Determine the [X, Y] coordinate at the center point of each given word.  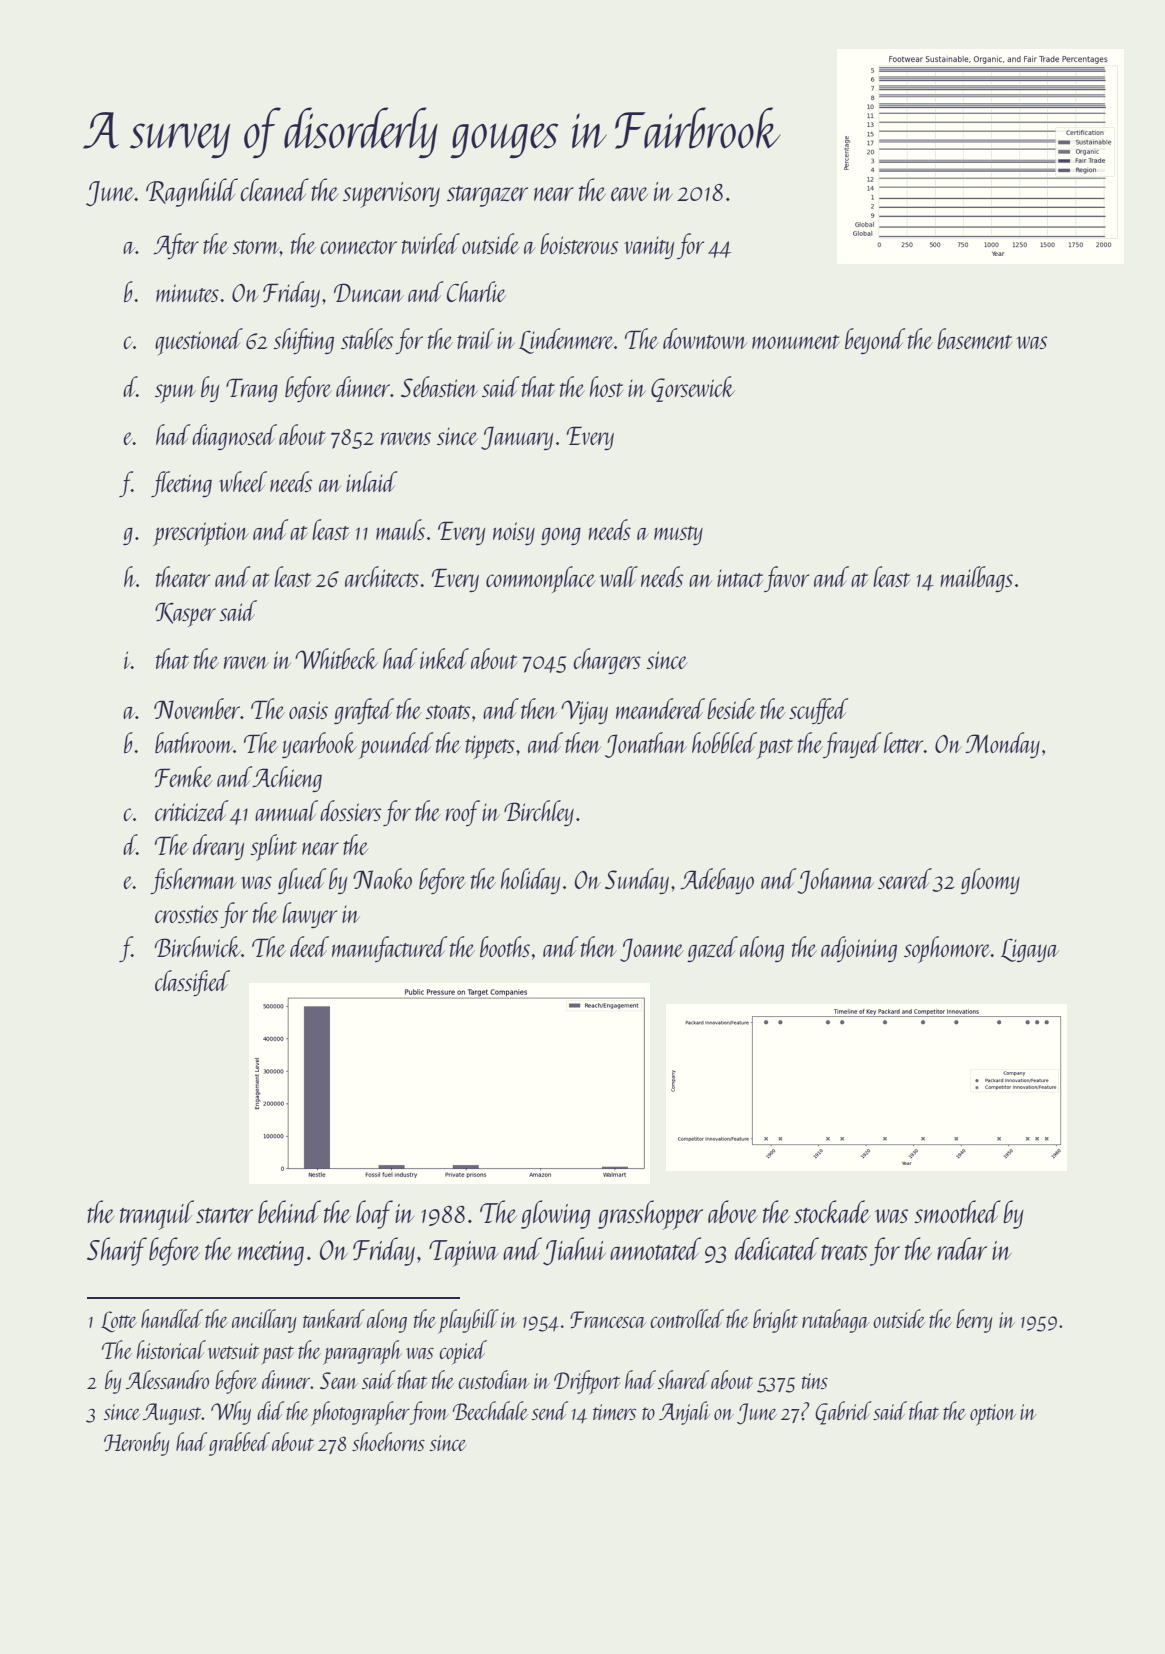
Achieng [287, 779]
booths [505, 946]
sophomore [947, 949]
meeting [271, 1253]
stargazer [487, 196]
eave [629, 194]
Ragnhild [192, 192]
